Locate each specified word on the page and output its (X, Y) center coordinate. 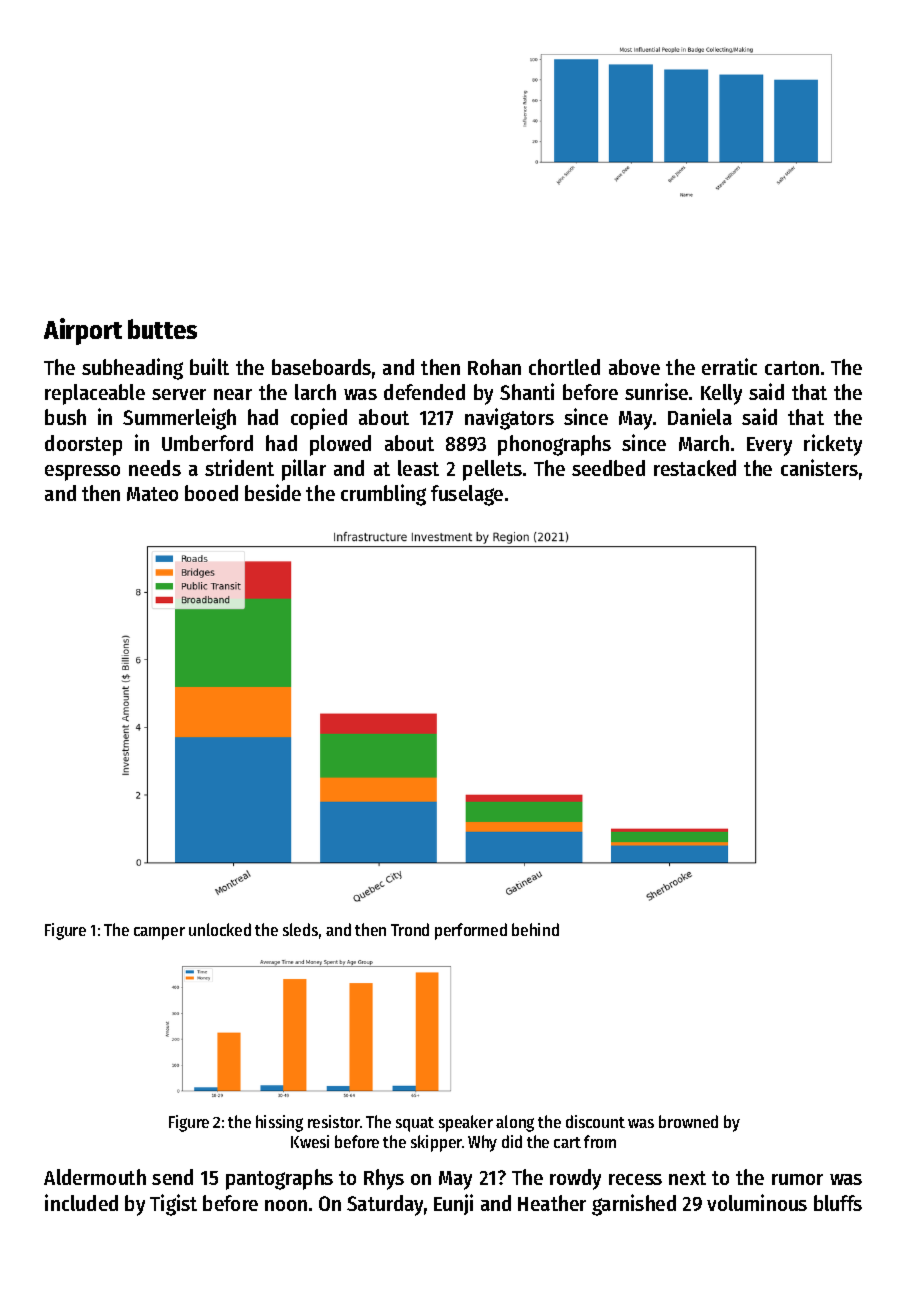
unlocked (220, 929)
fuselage (467, 495)
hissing (279, 1123)
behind (535, 929)
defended (424, 392)
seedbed (608, 468)
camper (159, 933)
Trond (410, 929)
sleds (300, 929)
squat (415, 1124)
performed (471, 931)
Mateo (152, 494)
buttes (162, 329)
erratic (729, 366)
